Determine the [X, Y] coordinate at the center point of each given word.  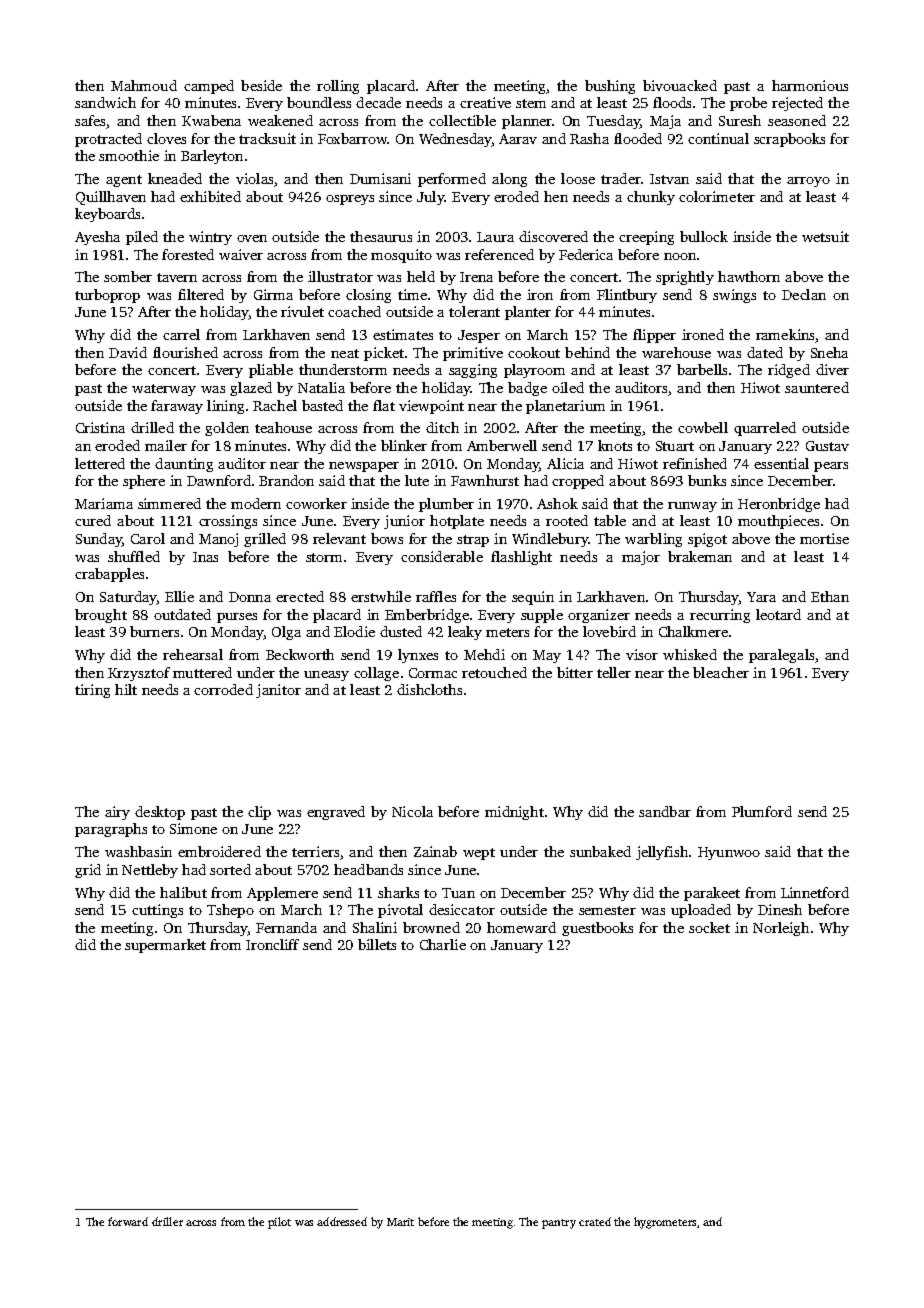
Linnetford [815, 892]
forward [128, 1221]
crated [595, 1221]
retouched [494, 672]
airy [117, 813]
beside [261, 85]
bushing [610, 87]
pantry [559, 1224]
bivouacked [680, 85]
